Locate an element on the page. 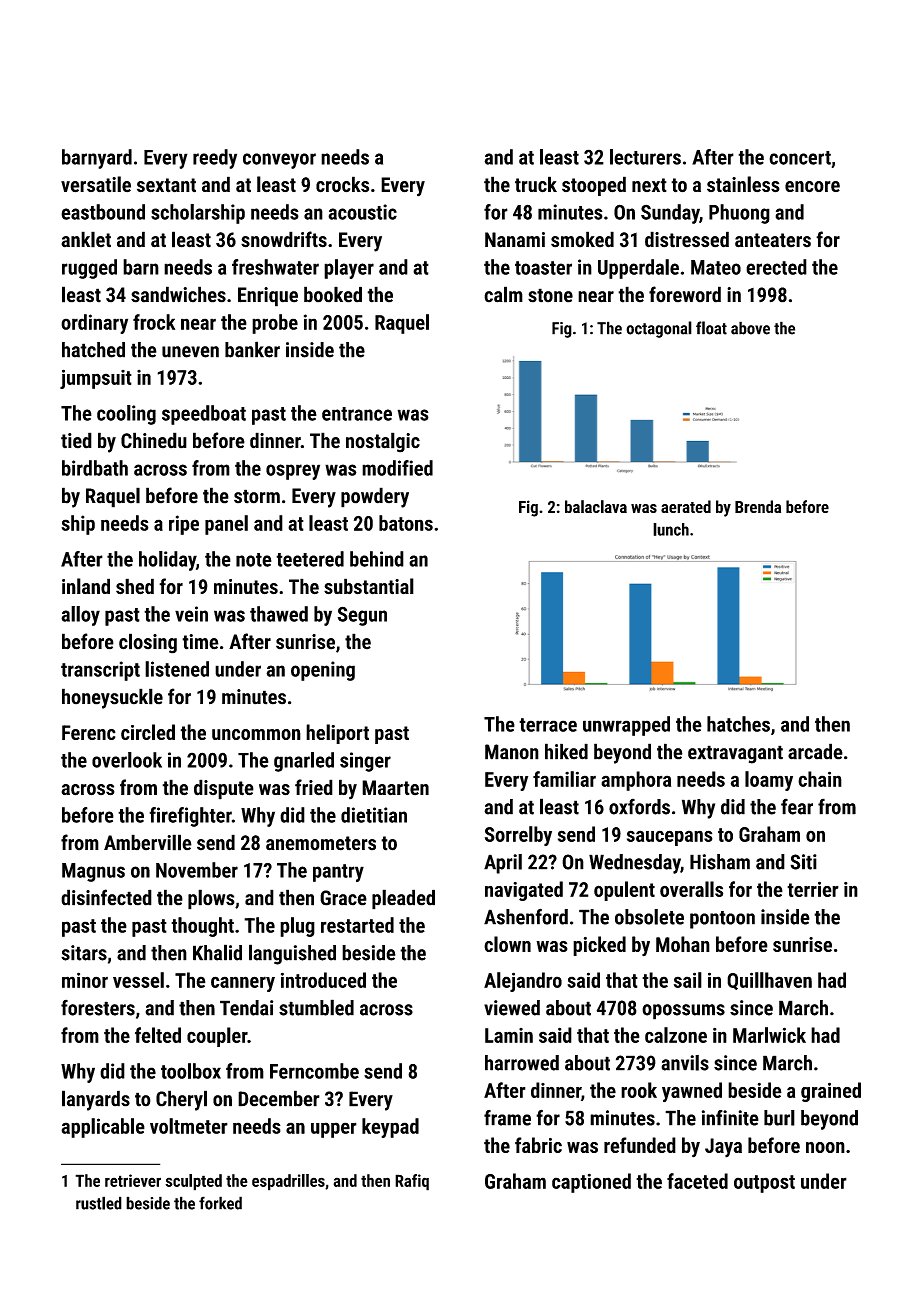 This page has height=1314, width=924. dietitian is located at coordinates (374, 815).
